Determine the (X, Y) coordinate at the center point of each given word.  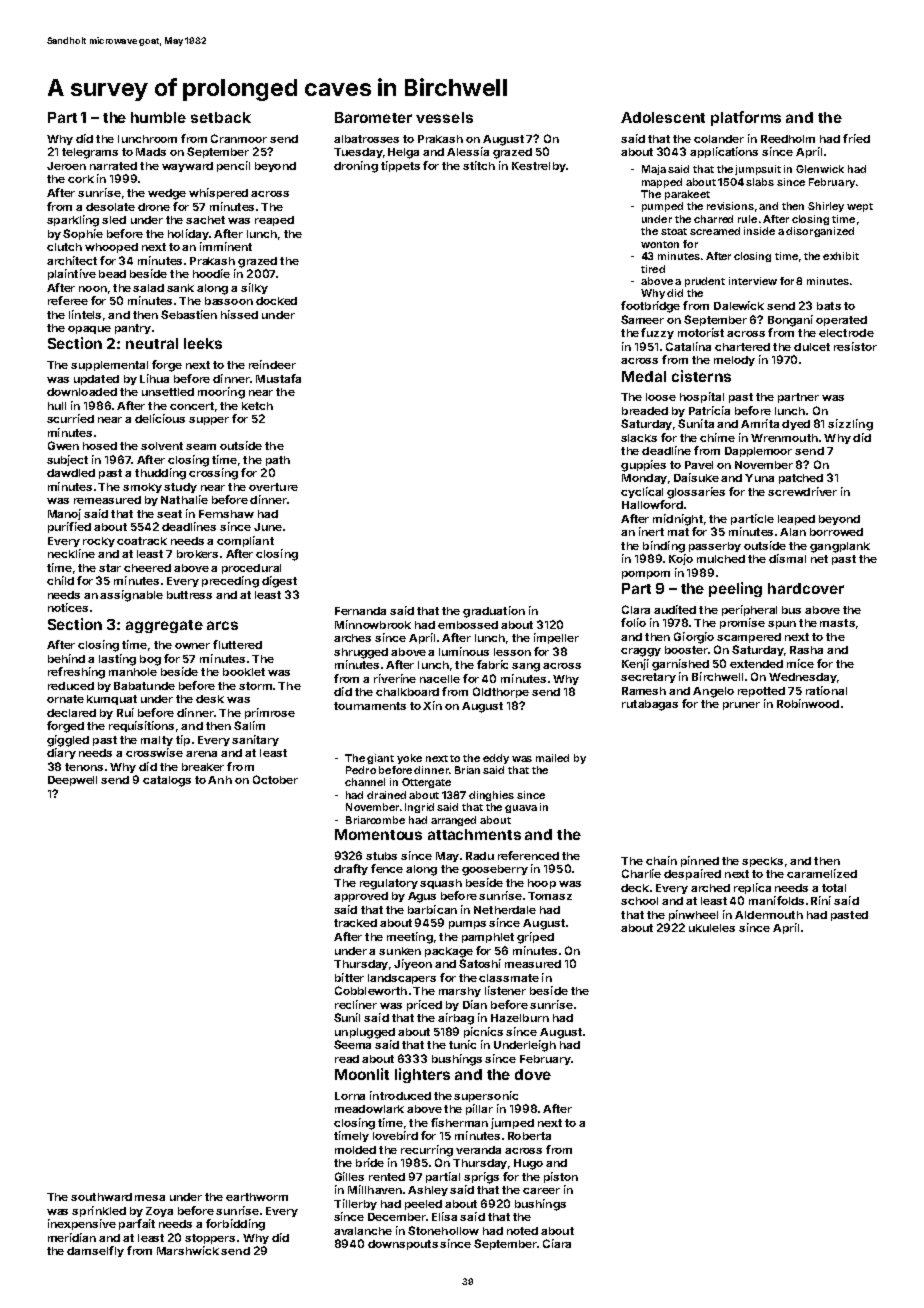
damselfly (95, 1251)
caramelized (822, 873)
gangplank (840, 547)
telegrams (90, 153)
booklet (244, 672)
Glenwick (820, 169)
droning (356, 167)
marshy (460, 992)
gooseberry (495, 870)
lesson (512, 652)
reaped (274, 221)
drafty (351, 869)
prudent (705, 282)
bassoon (229, 301)
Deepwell (72, 781)
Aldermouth (769, 915)
